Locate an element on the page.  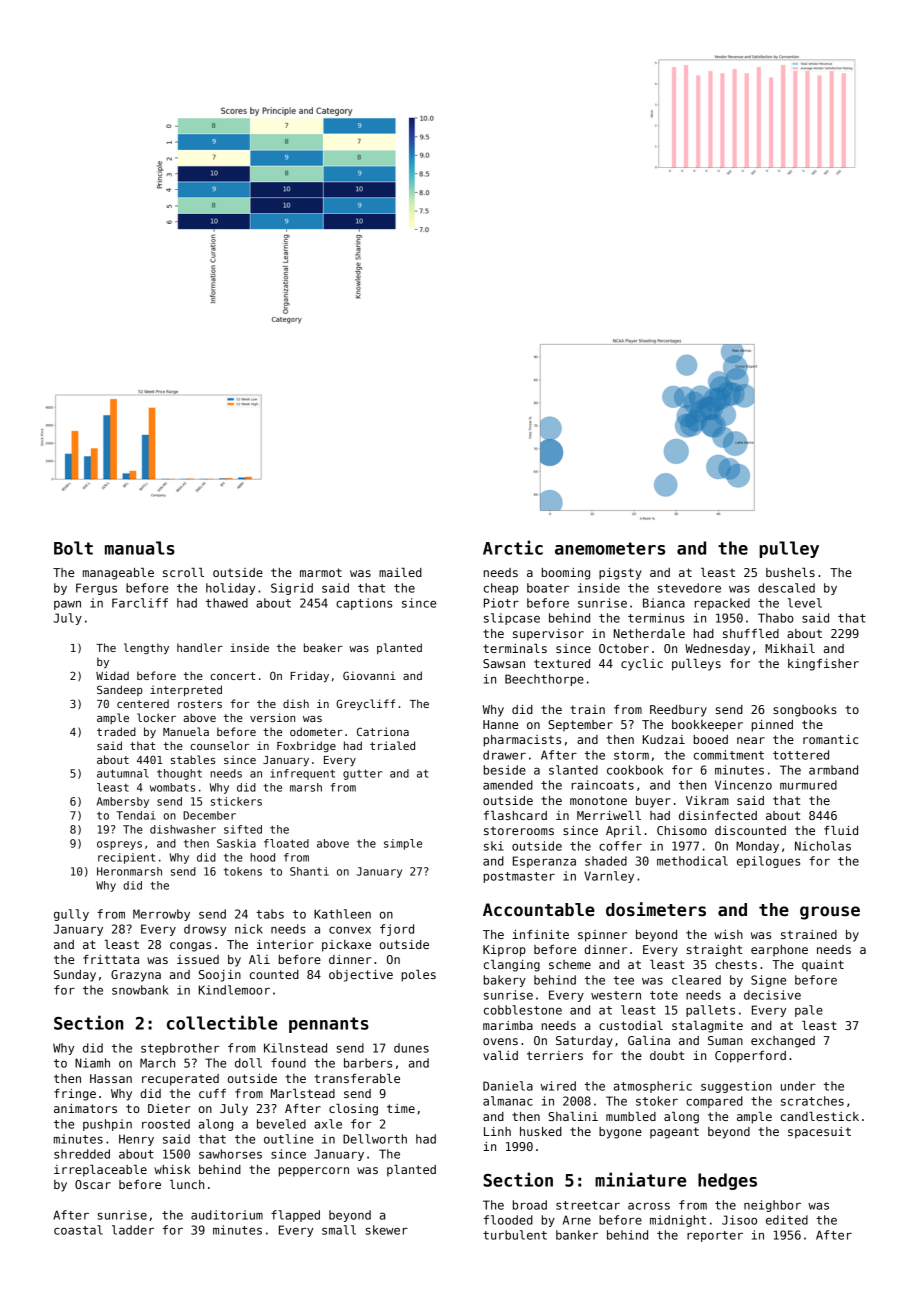
Linh is located at coordinates (497, 1131).
